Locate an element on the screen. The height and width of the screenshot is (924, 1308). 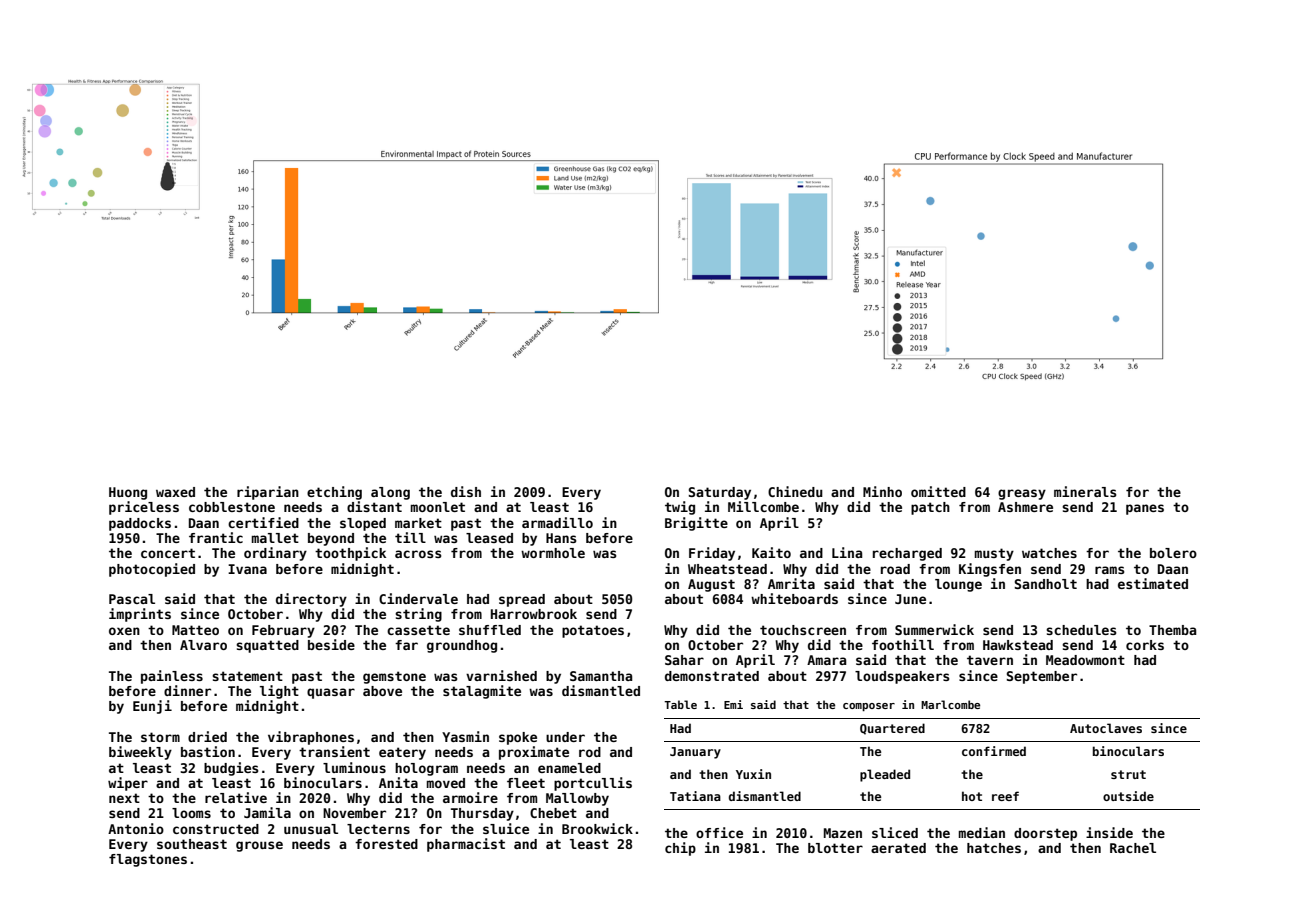
Autoclaves is located at coordinates (1106, 728).
